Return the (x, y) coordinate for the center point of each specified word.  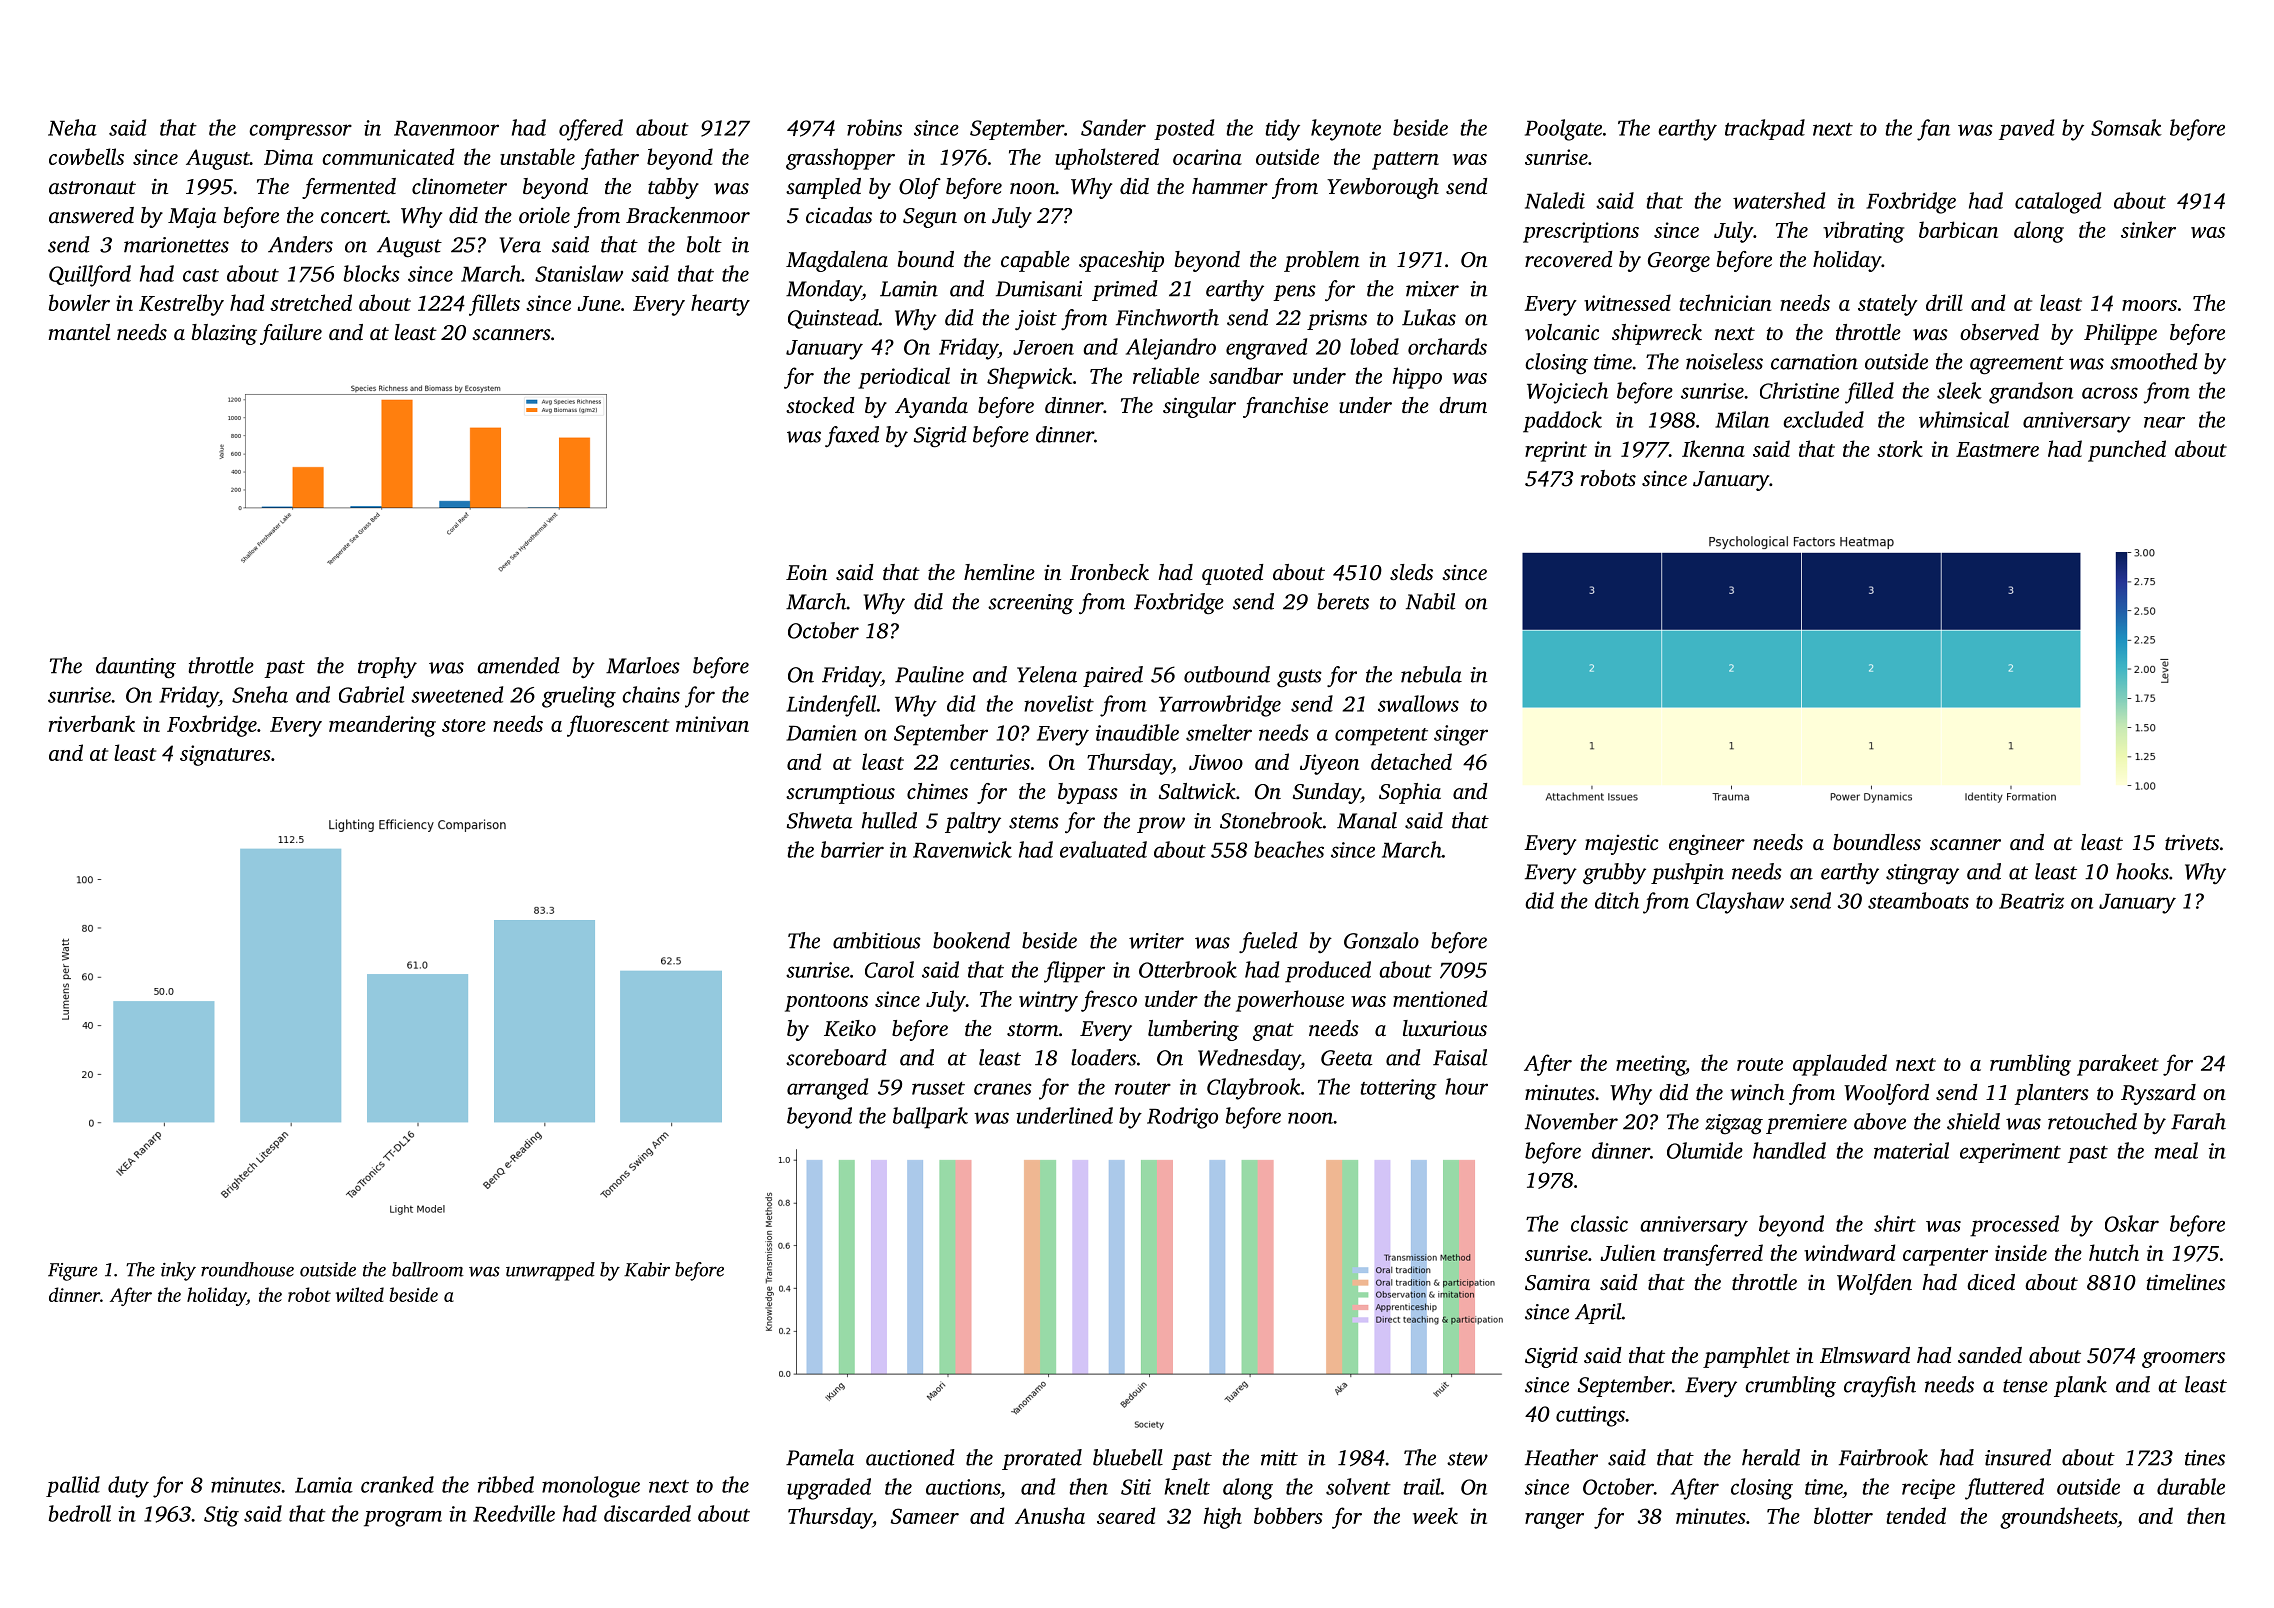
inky (178, 1271)
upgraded (829, 1489)
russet (938, 1088)
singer (1461, 735)
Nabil (1430, 601)
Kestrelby (181, 305)
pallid (73, 1486)
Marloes (643, 665)
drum (1463, 405)
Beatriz (2031, 901)
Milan (1742, 419)
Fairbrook (1883, 1457)
